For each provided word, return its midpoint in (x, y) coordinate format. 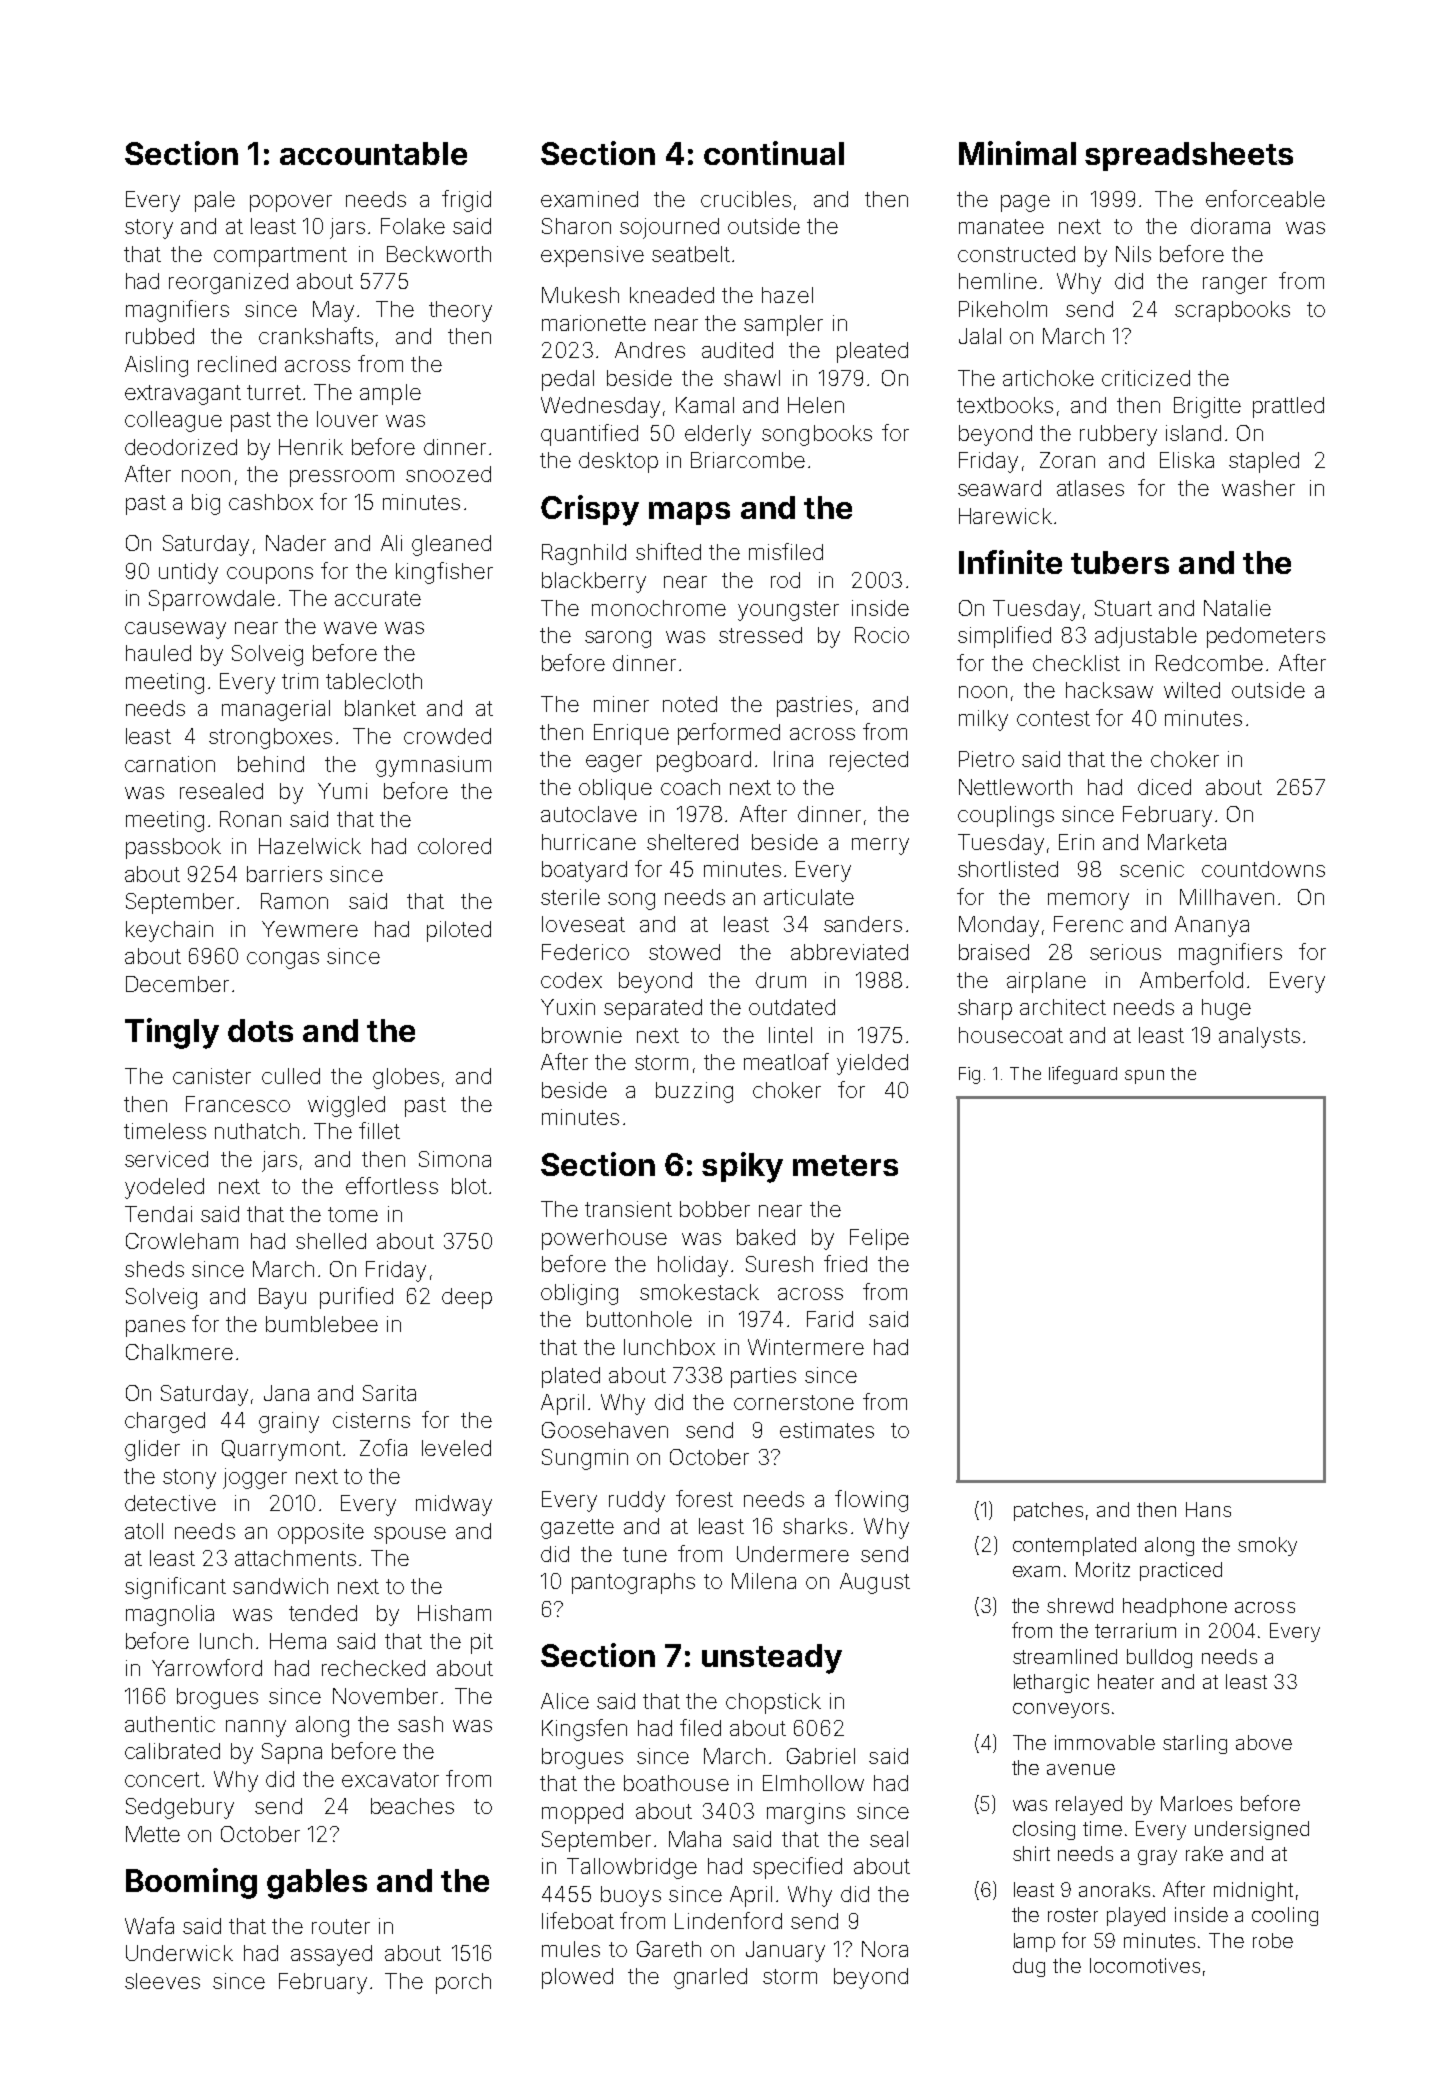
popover (291, 203)
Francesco (238, 1104)
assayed (331, 1955)
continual (774, 153)
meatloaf (786, 1061)
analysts (1259, 1037)
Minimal (1017, 153)
